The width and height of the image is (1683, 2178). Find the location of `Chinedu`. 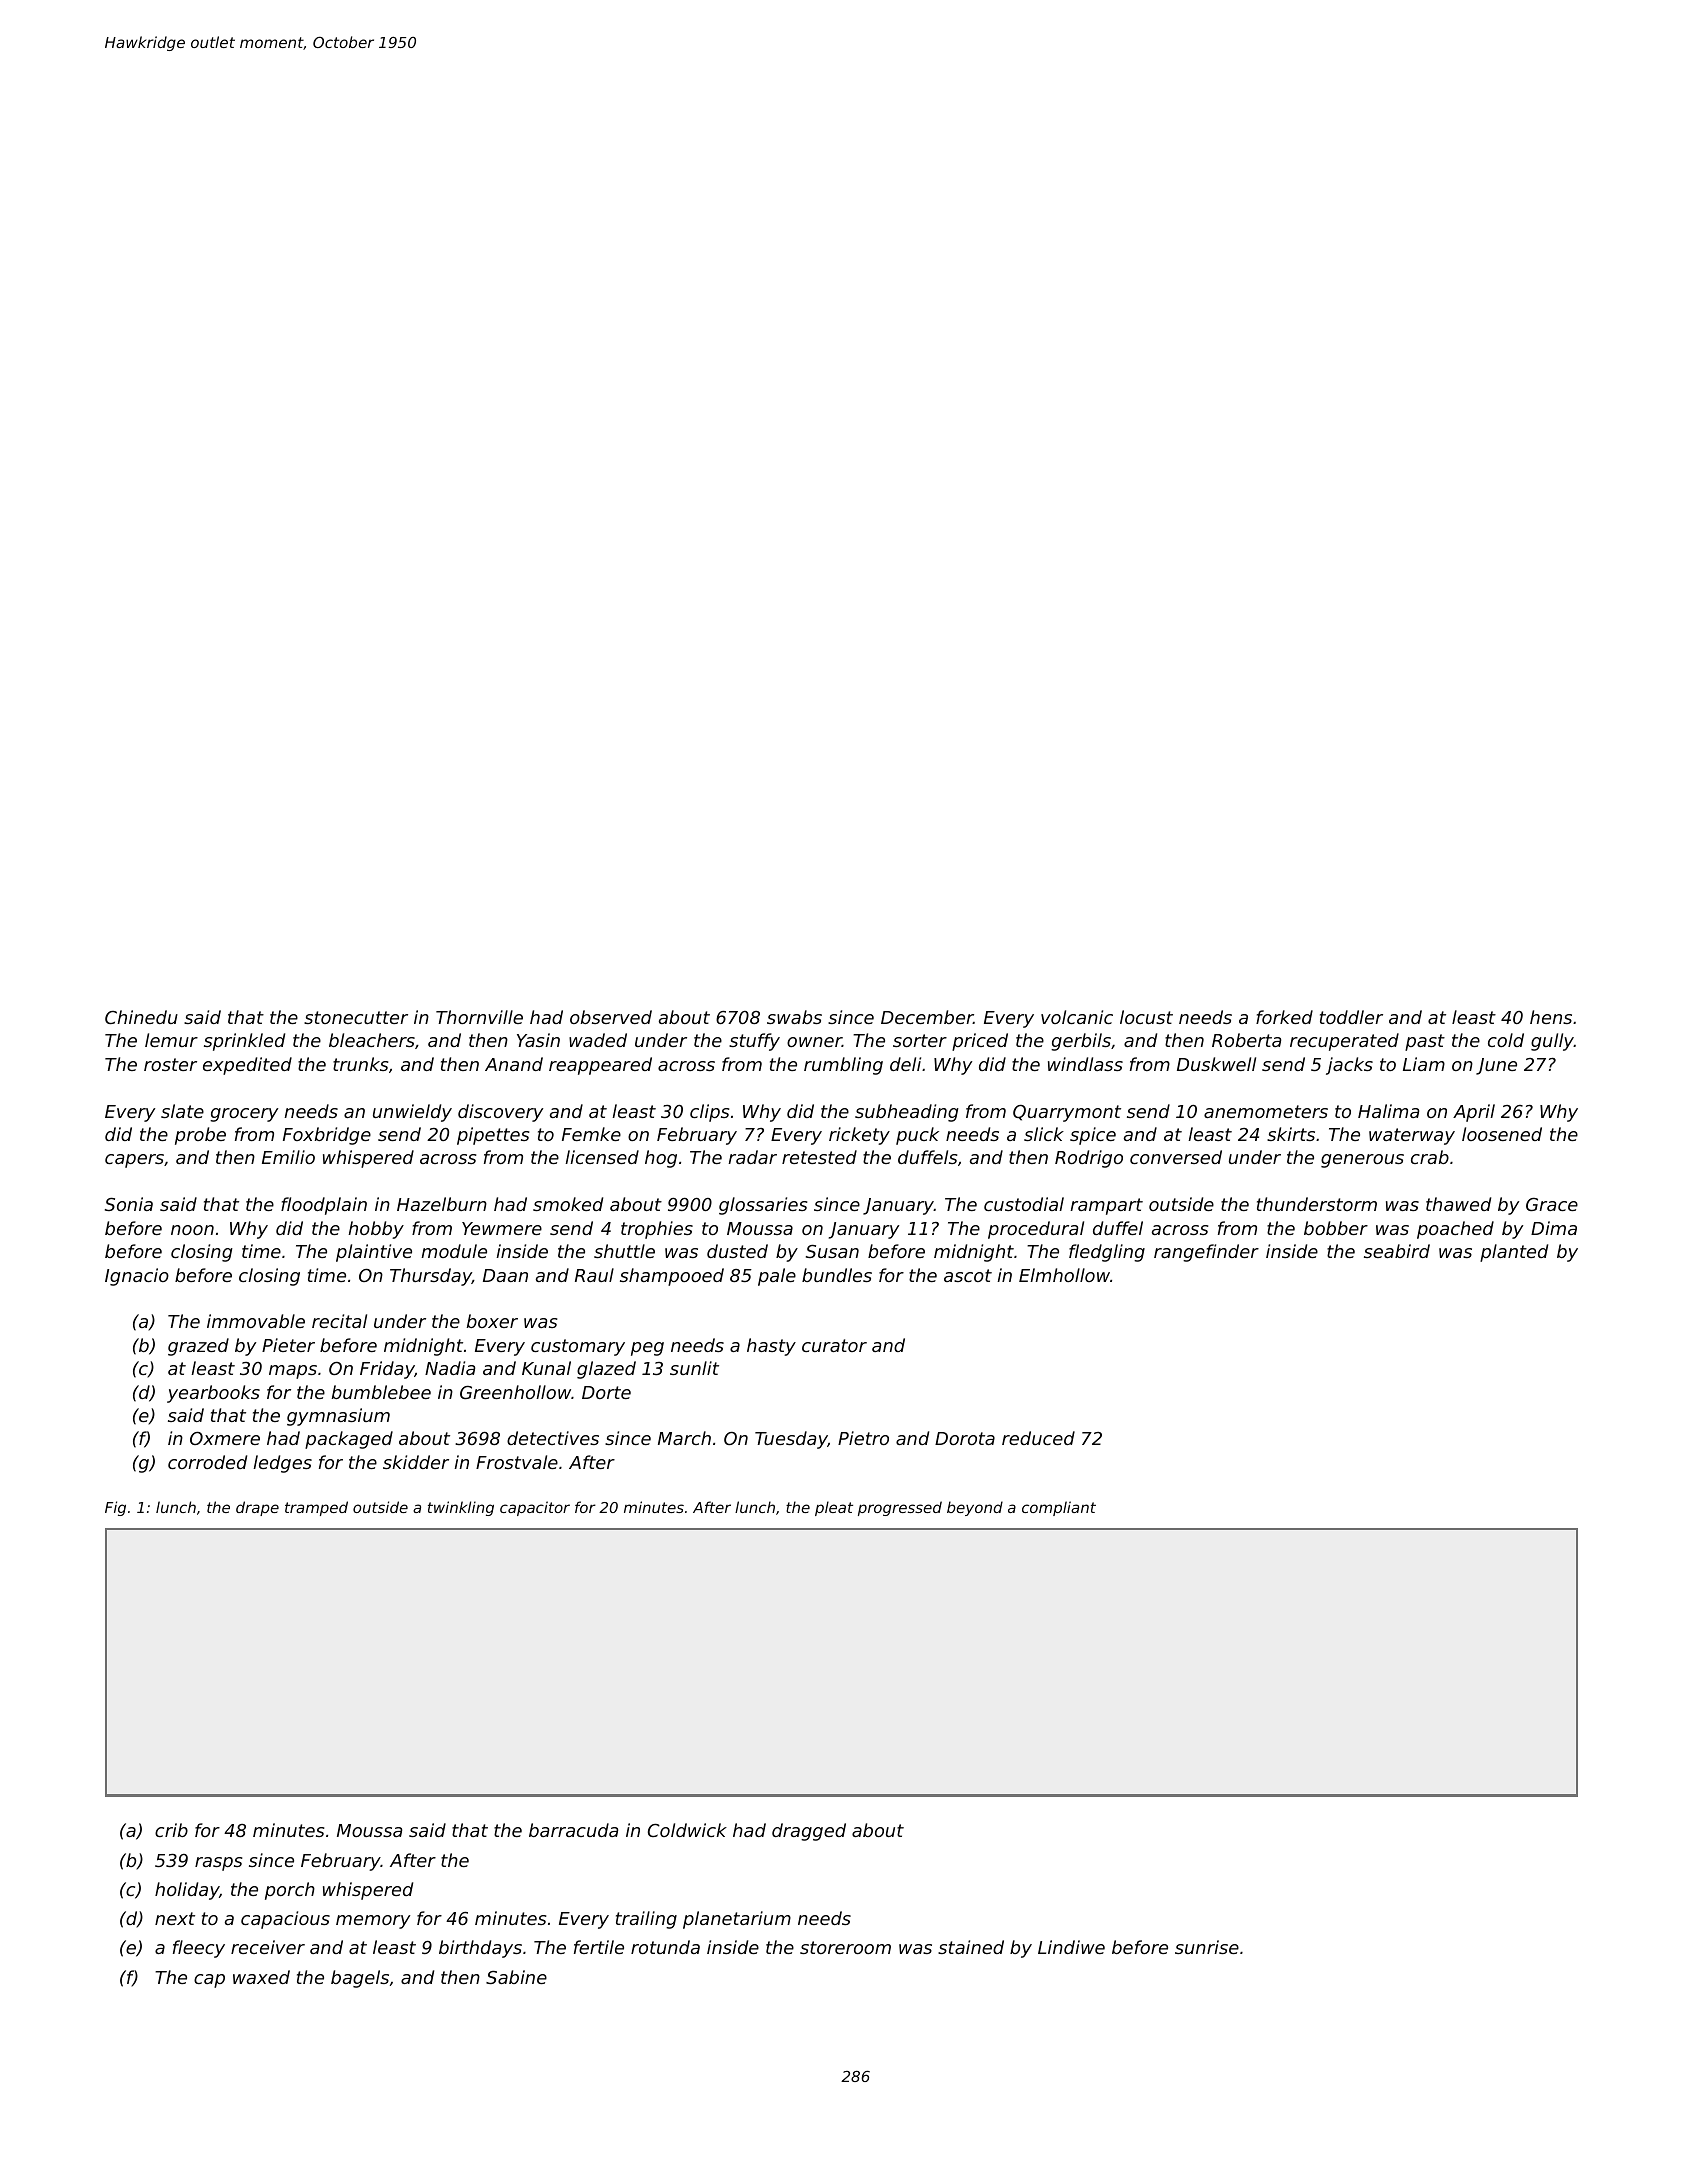

Chinedu is located at coordinates (141, 1017).
